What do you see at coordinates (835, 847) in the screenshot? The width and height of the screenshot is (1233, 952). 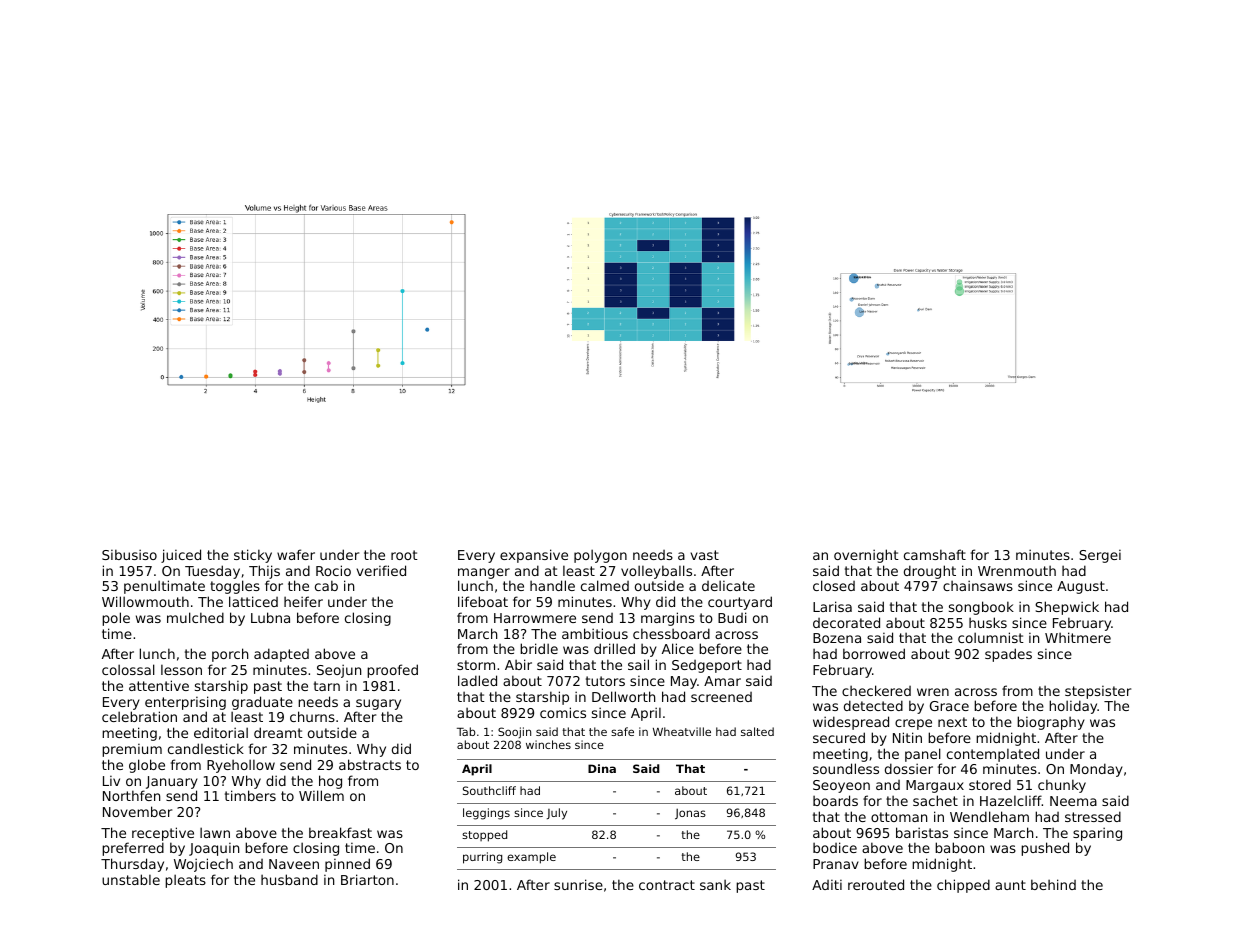 I see `bodice` at bounding box center [835, 847].
